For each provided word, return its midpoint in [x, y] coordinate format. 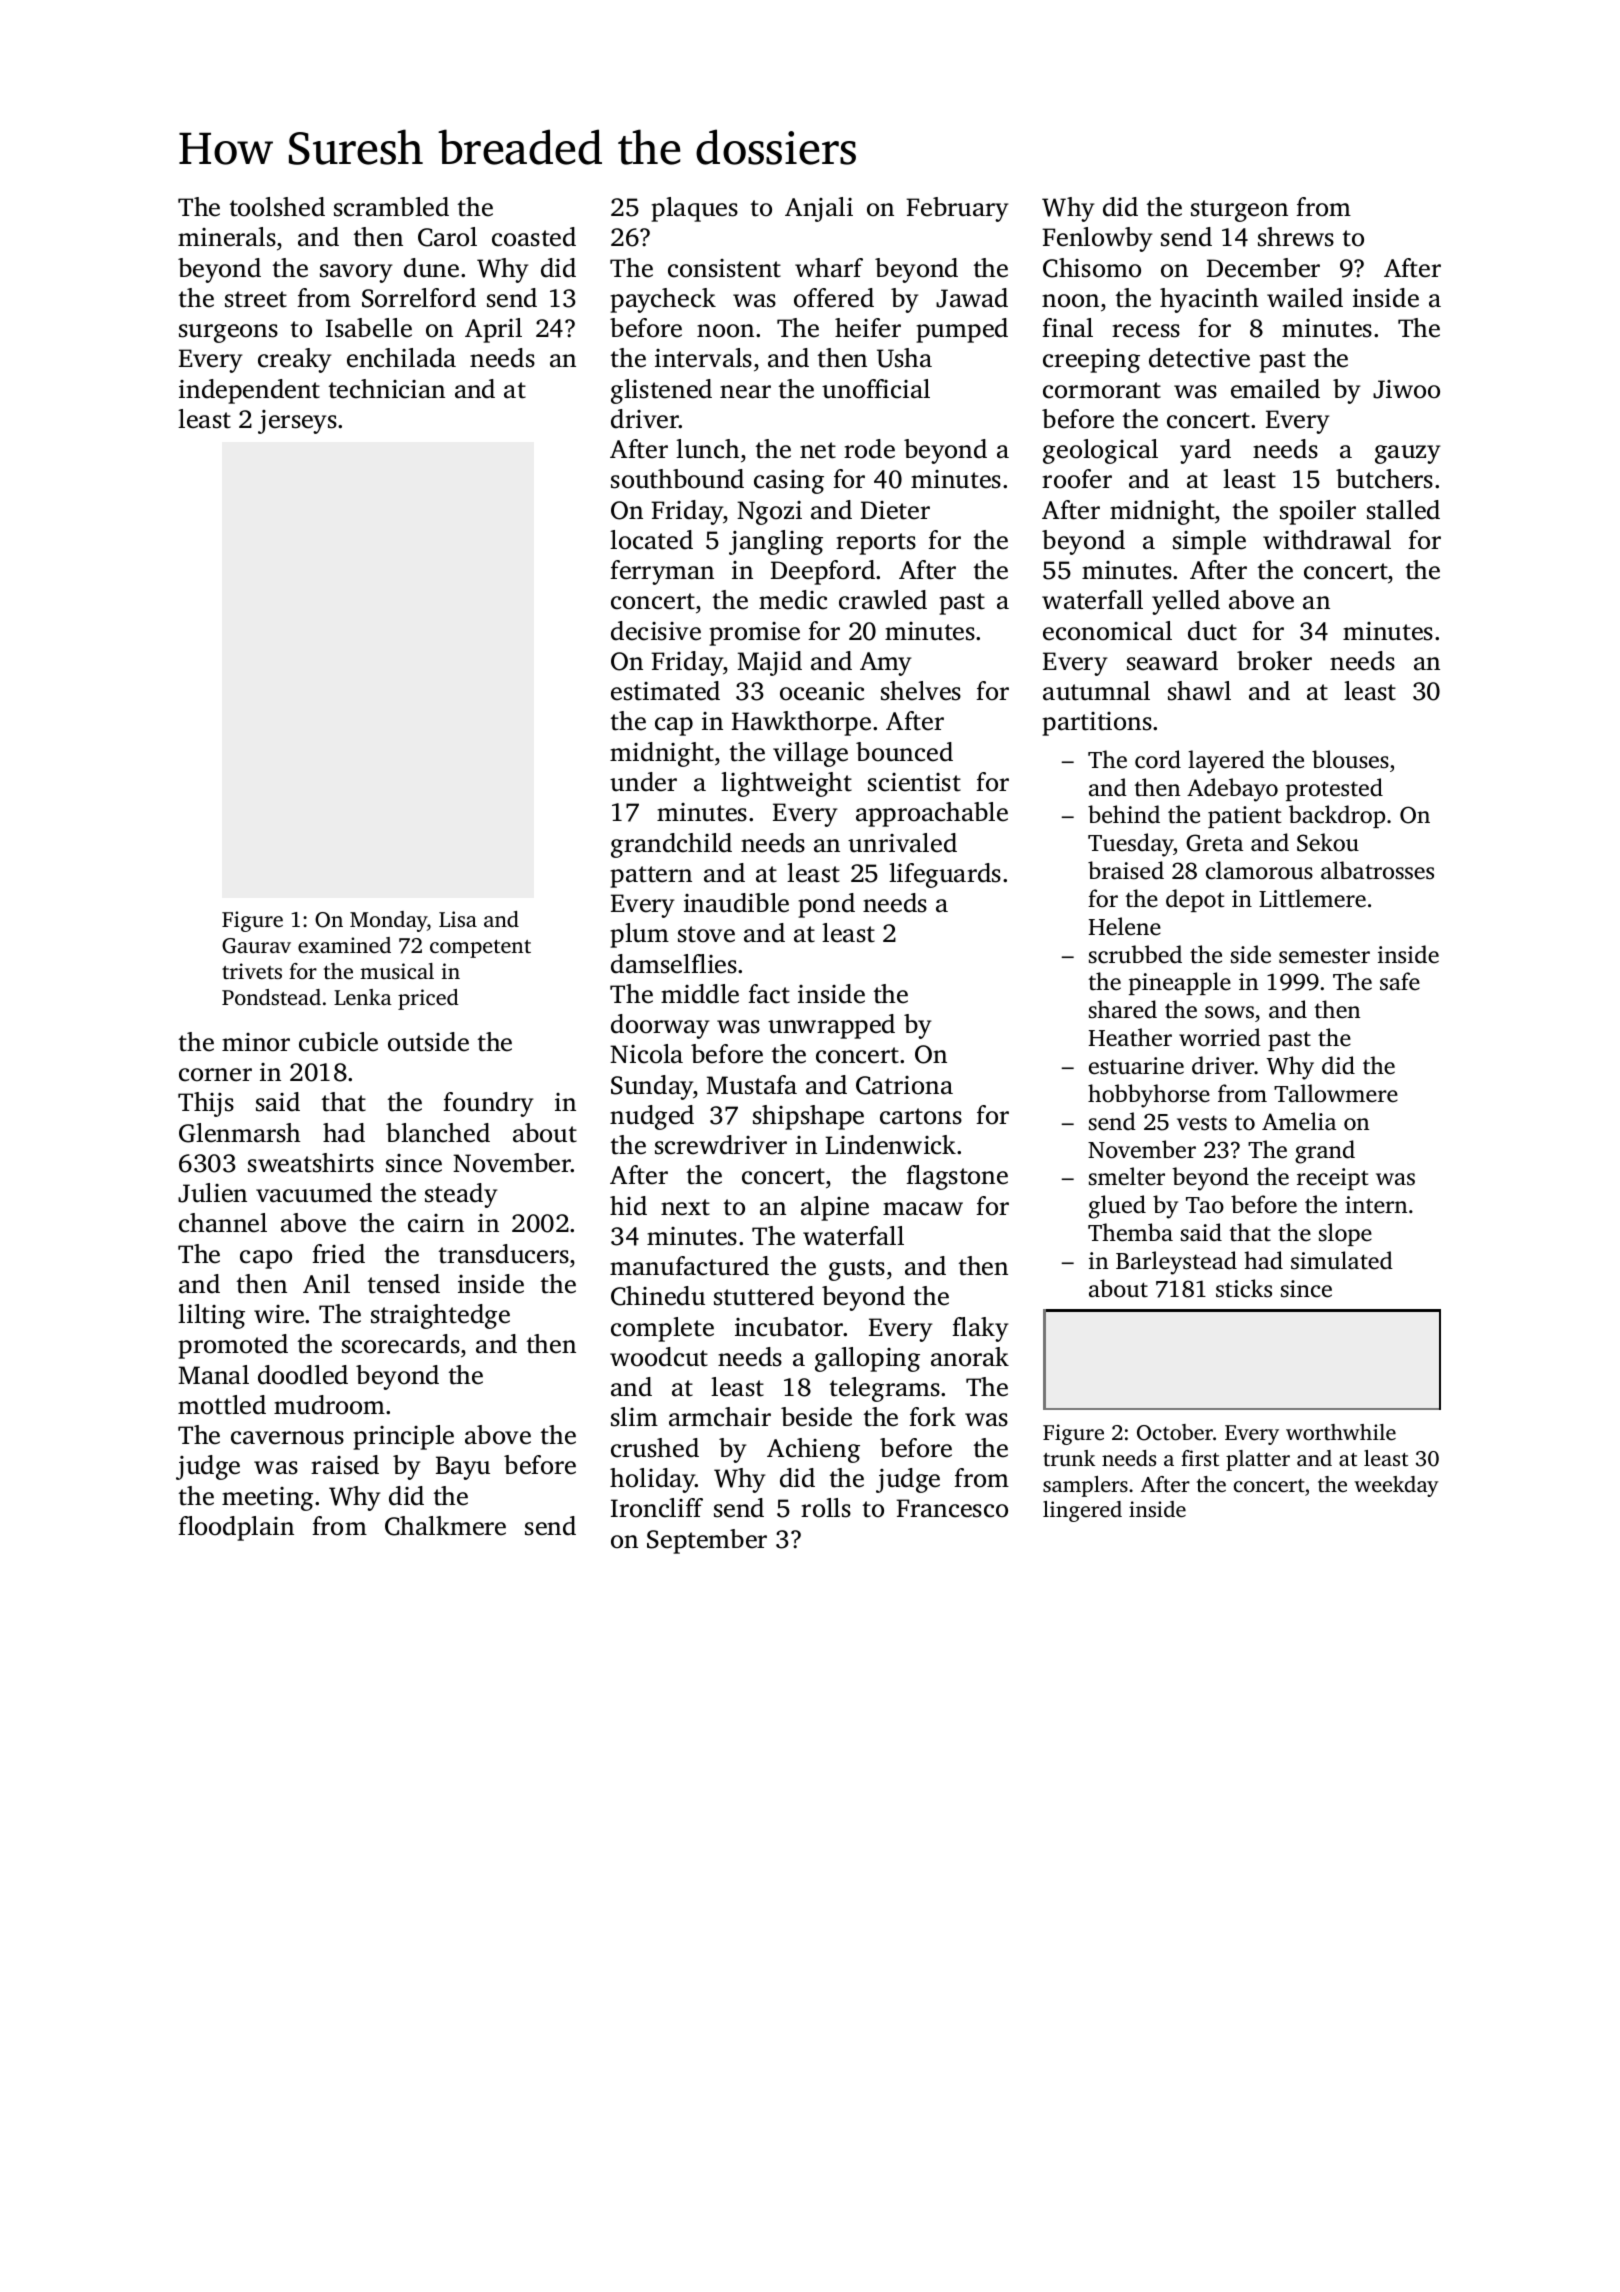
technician [387, 389]
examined [344, 945]
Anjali [819, 209]
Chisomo [1092, 268]
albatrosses [1377, 870]
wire [279, 1314]
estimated [665, 691]
